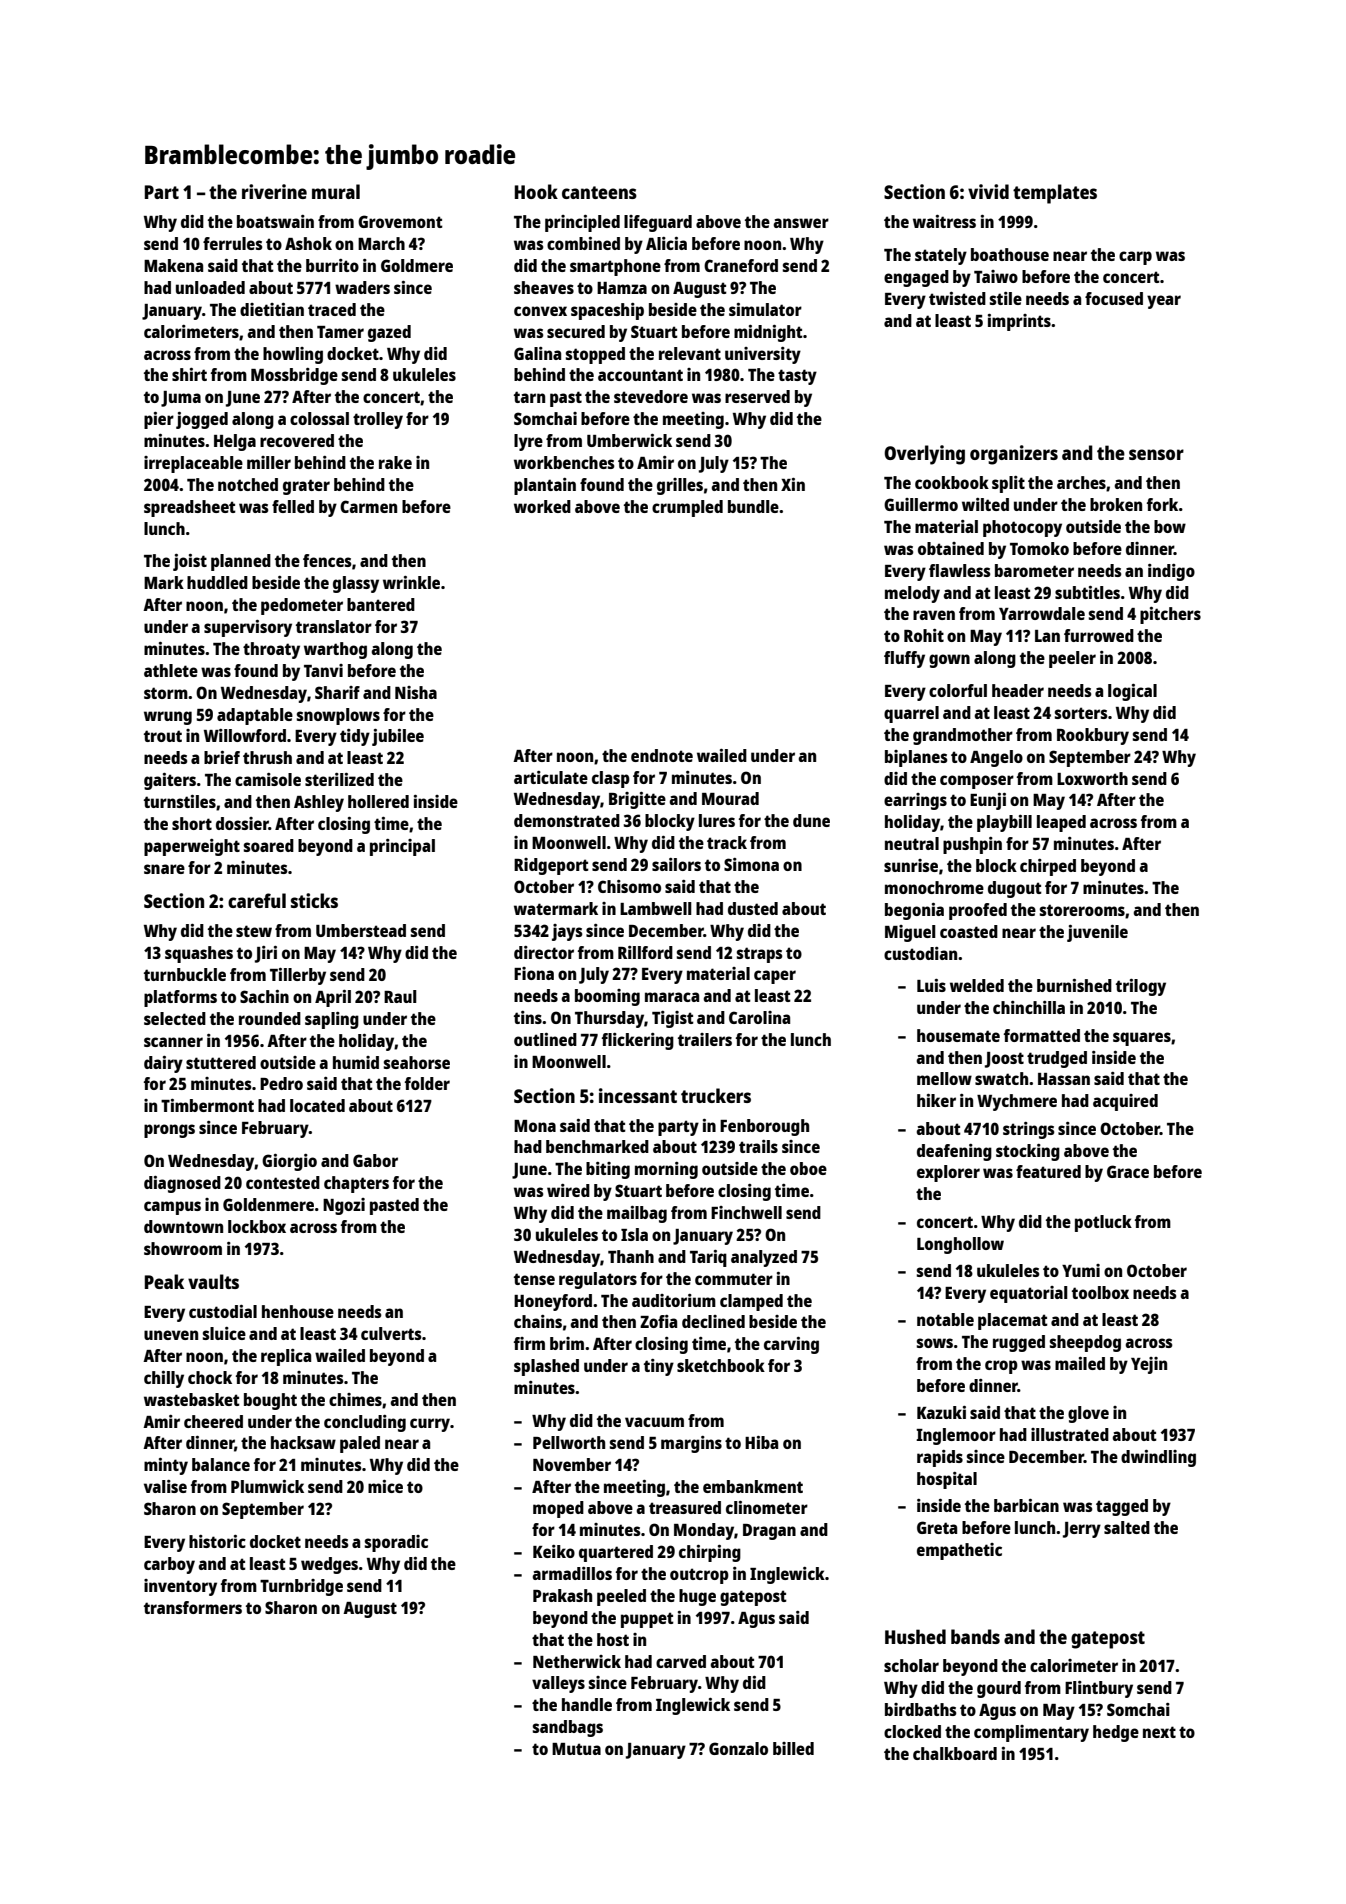 The image size is (1346, 1904). Describe the element at coordinates (192, 1399) in the page. I see `wastebasket` at that location.
